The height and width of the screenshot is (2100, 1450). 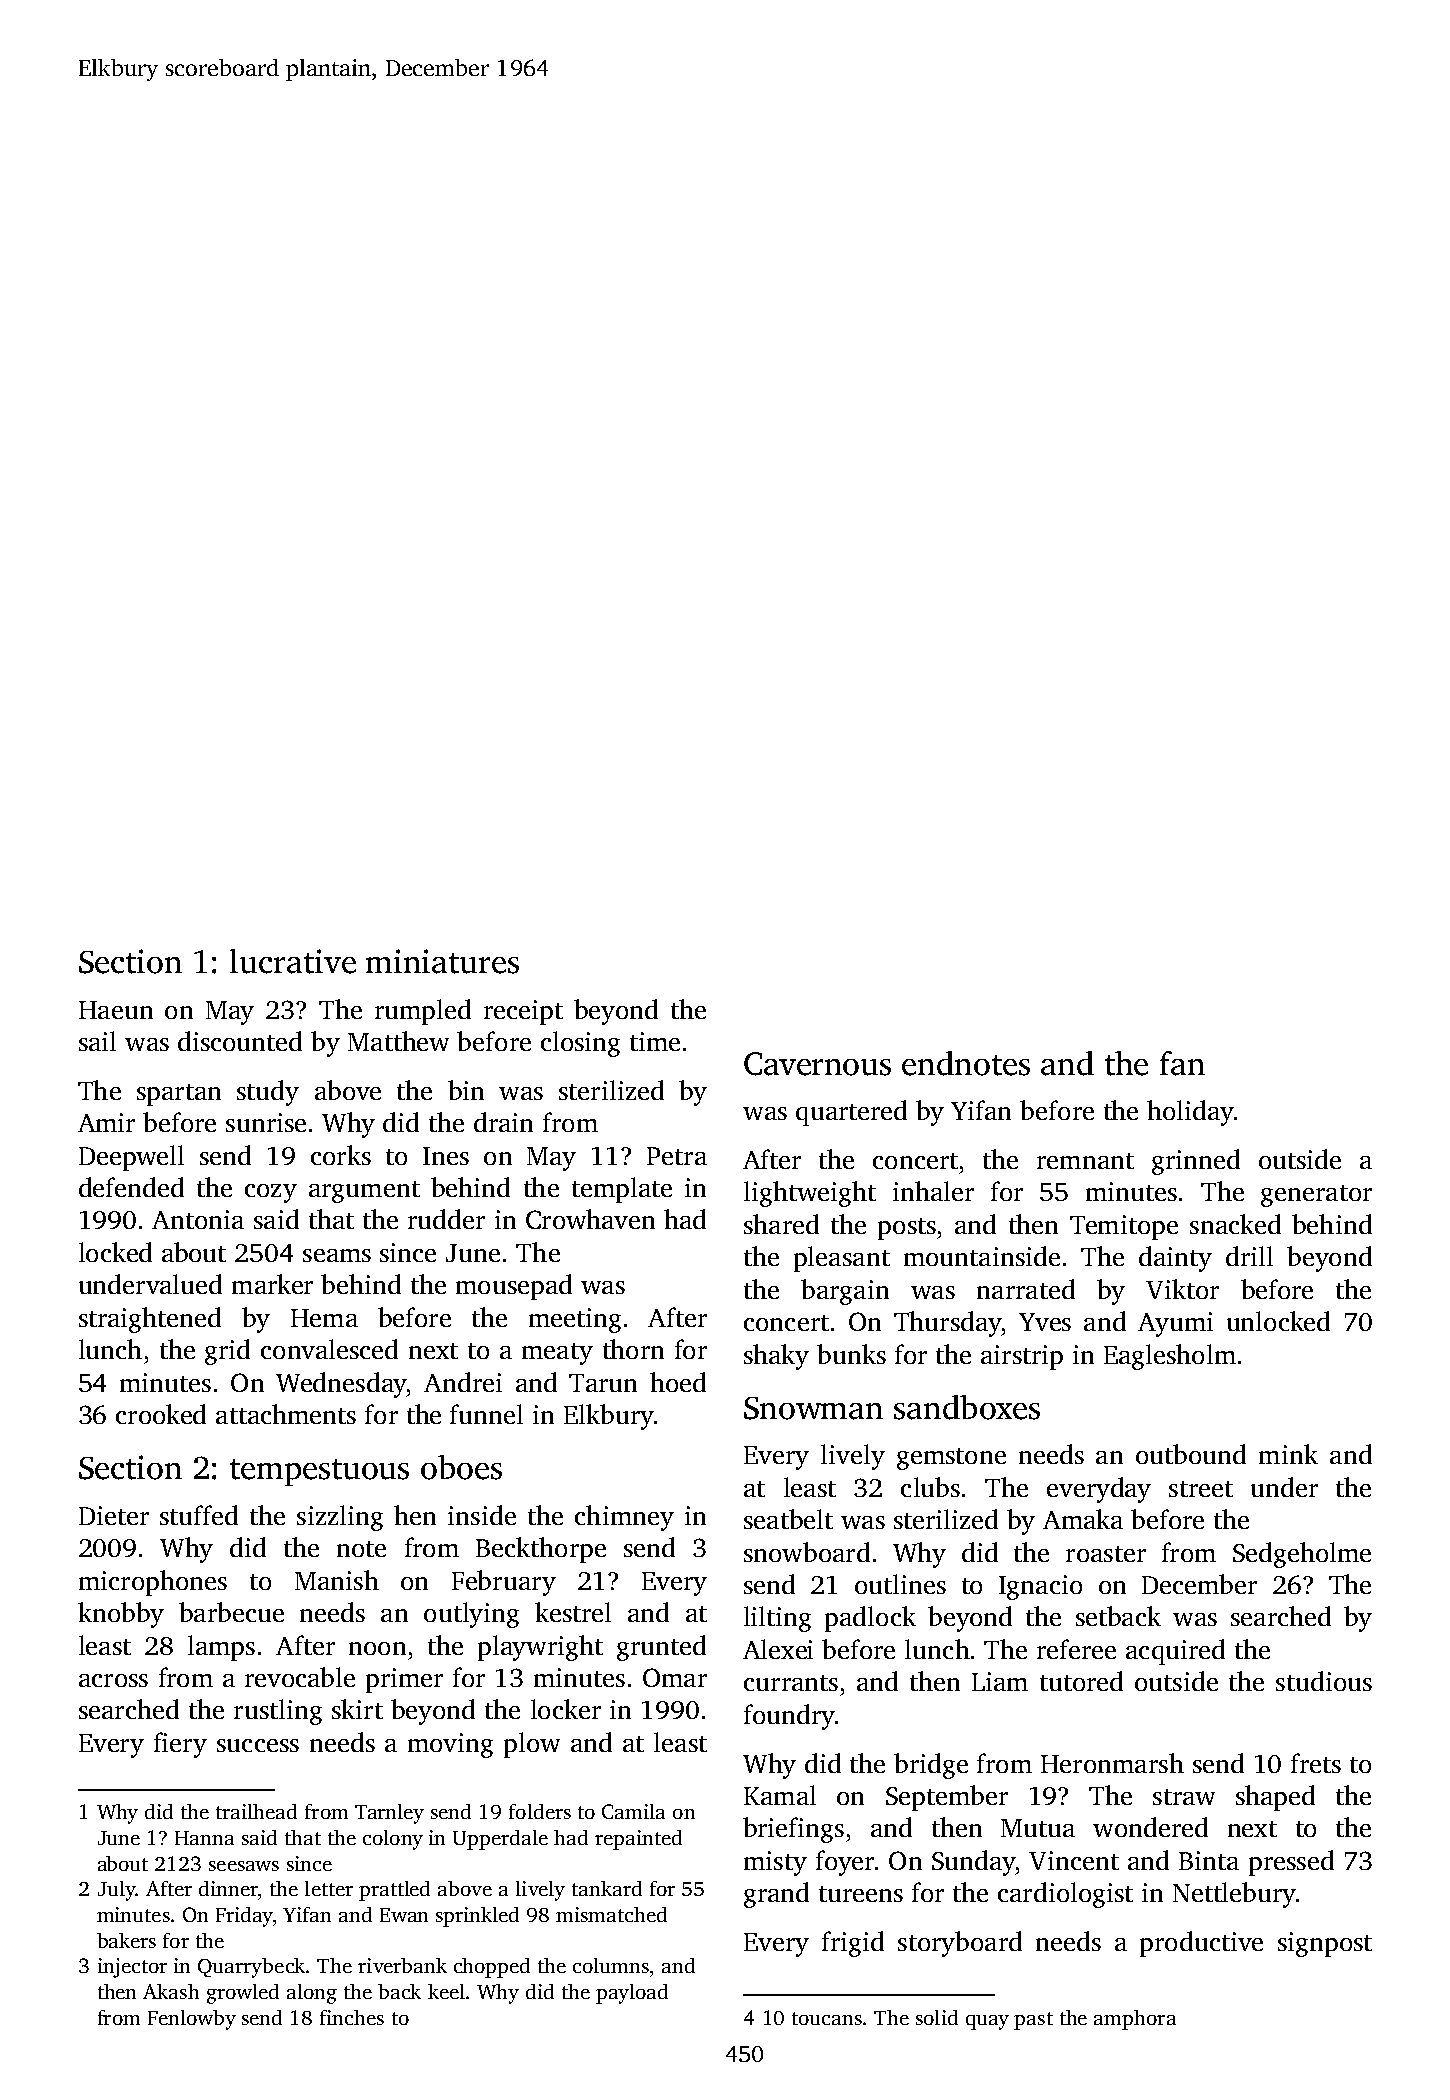 I want to click on holiday, so click(x=1190, y=1113).
